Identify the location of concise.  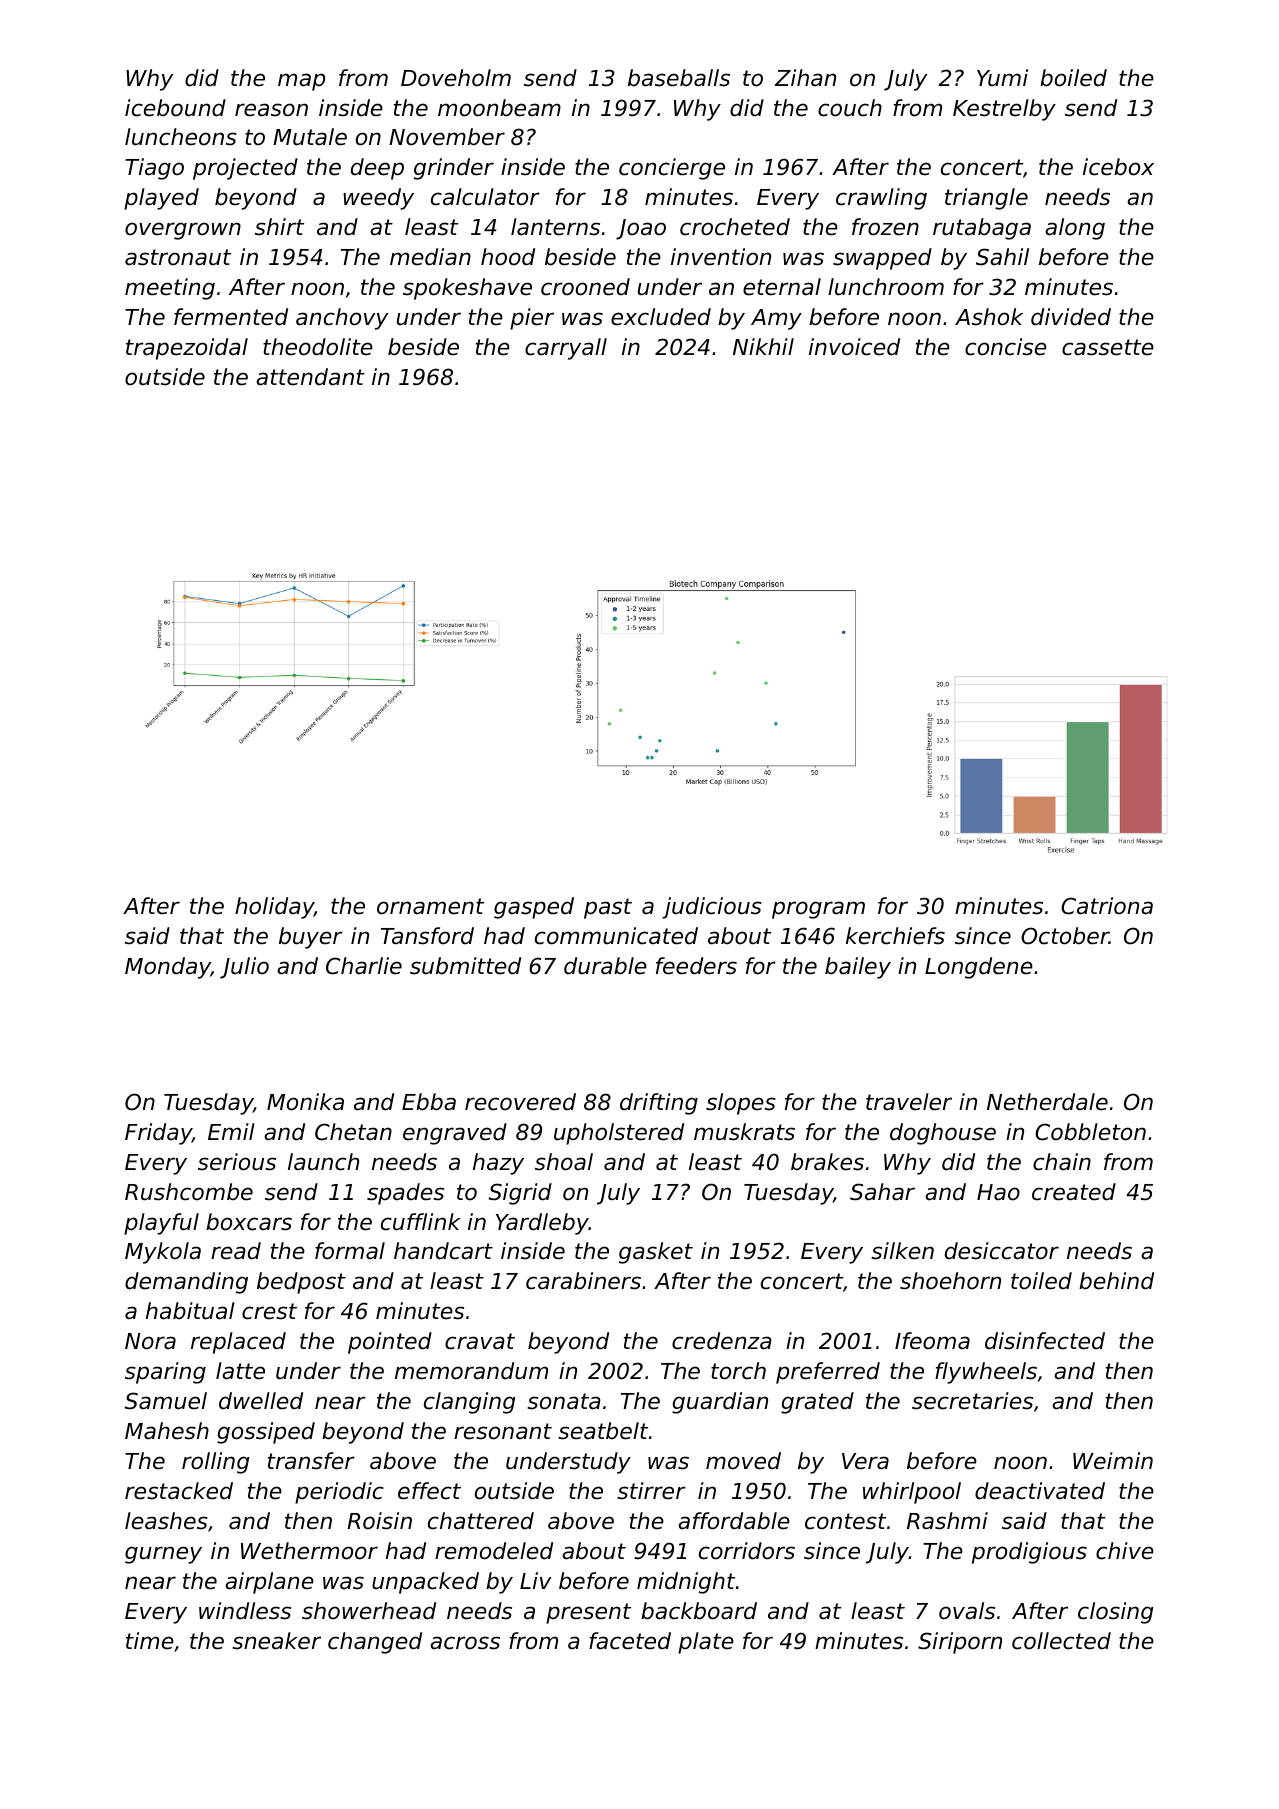
(1006, 347).
